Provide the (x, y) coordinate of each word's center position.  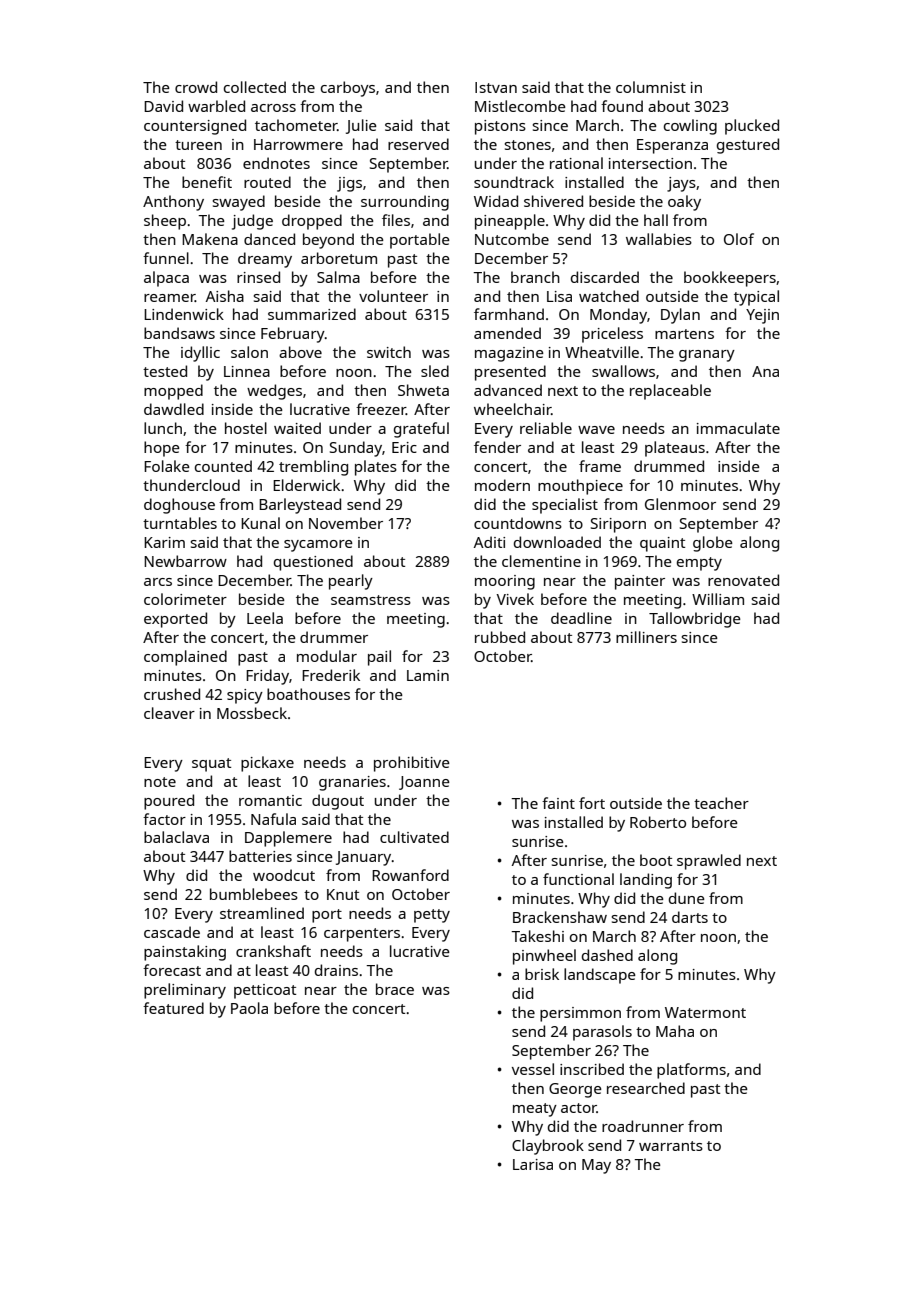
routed (267, 182)
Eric (404, 447)
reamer (169, 298)
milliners (646, 637)
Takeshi (537, 936)
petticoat (265, 991)
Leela (265, 618)
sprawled (709, 862)
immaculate (738, 428)
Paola (249, 1008)
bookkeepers (730, 279)
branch (535, 277)
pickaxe (267, 764)
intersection (650, 163)
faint (558, 803)
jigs (349, 184)
